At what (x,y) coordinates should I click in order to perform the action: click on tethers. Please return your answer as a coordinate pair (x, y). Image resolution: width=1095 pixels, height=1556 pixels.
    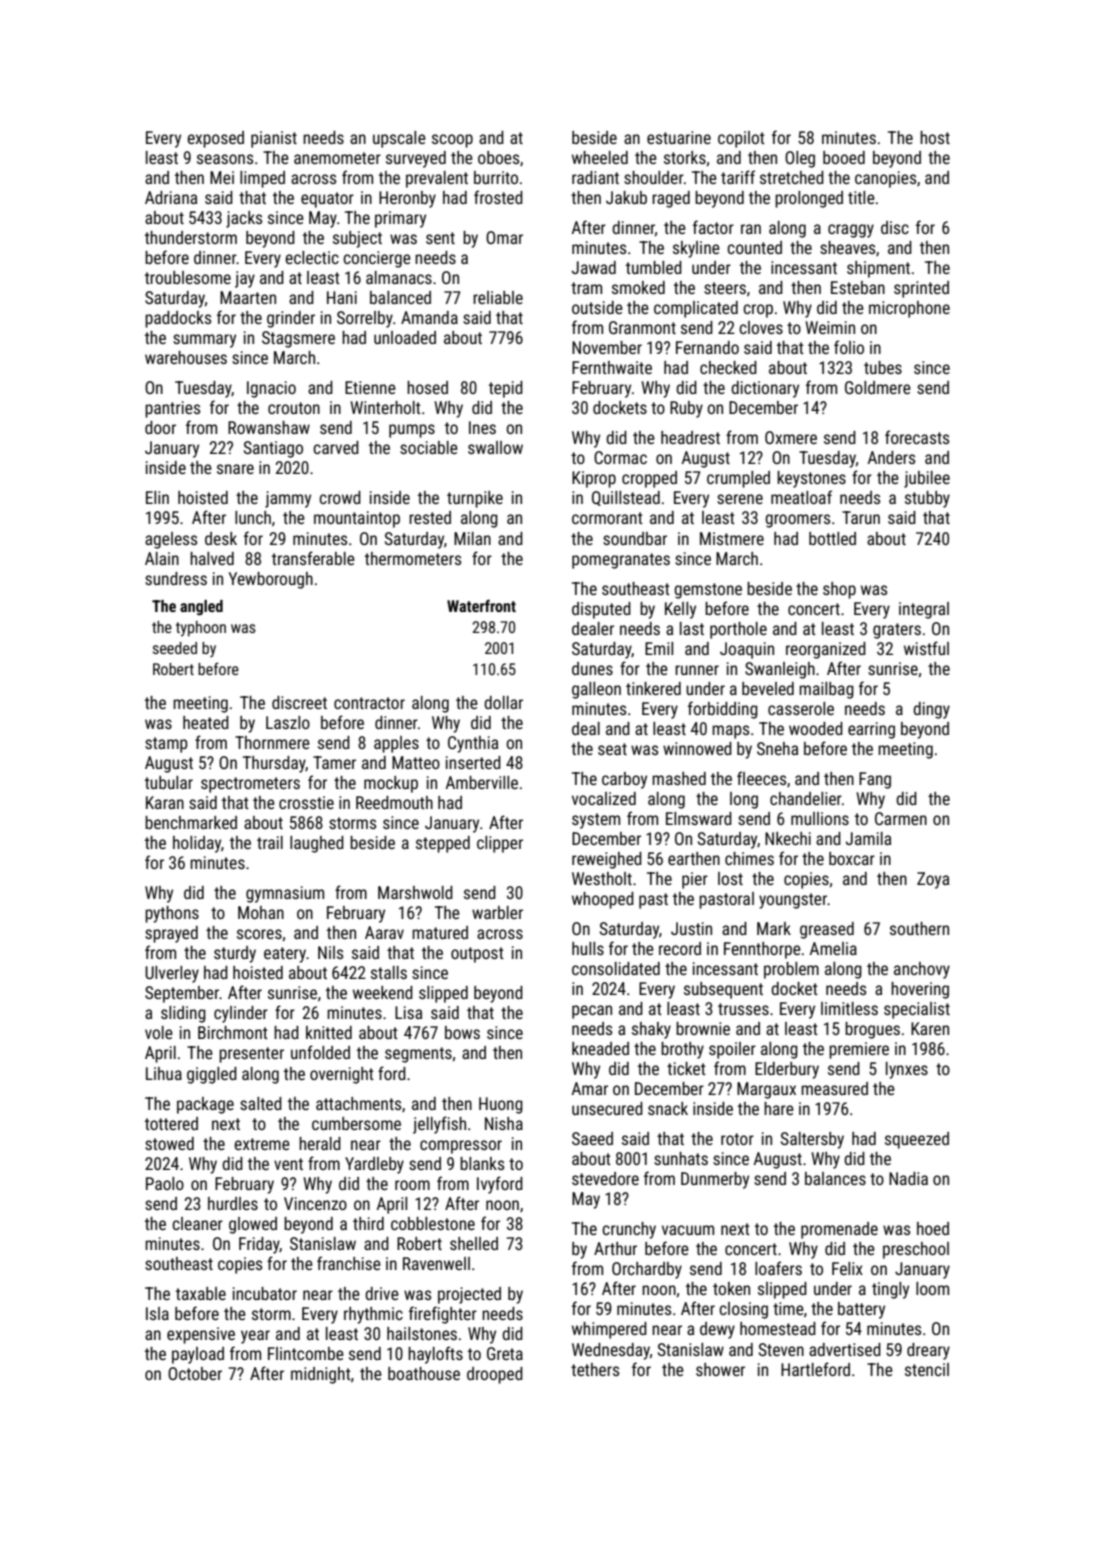
    Looking at the image, I should click on (595, 1369).
